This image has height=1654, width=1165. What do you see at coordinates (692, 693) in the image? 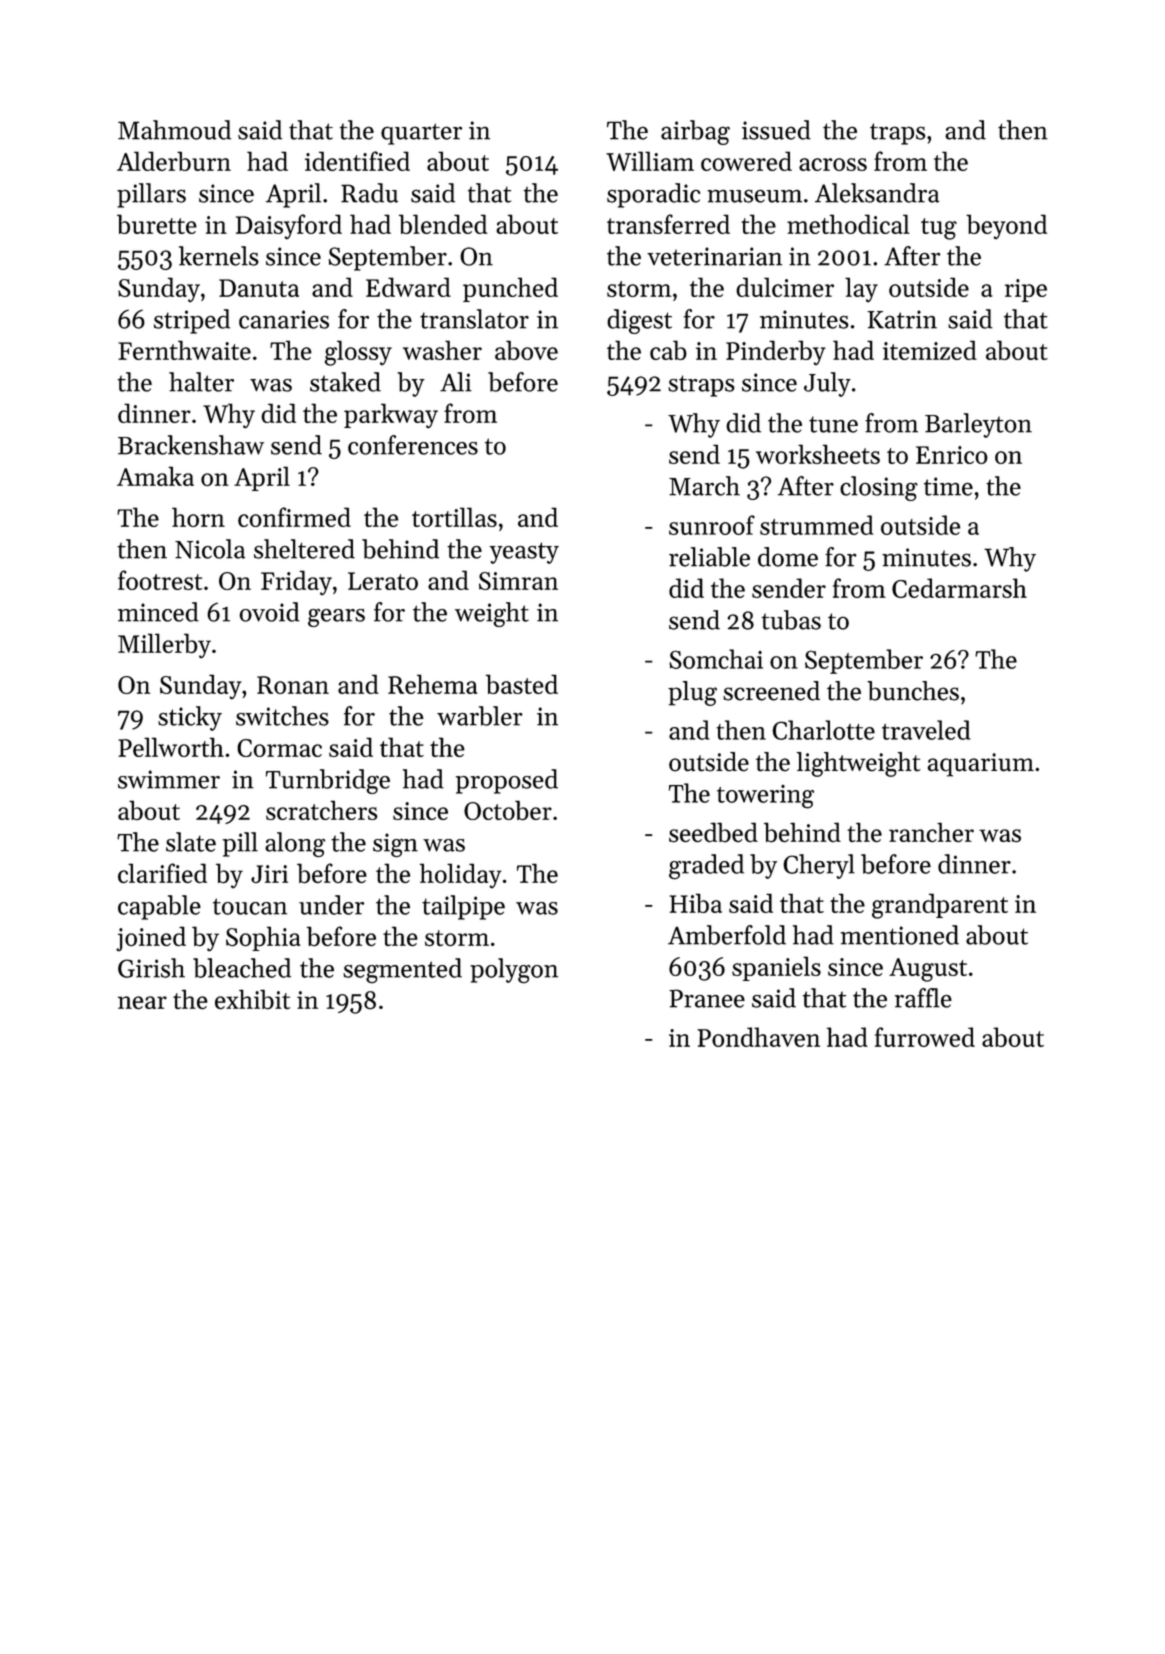
I see `plug` at bounding box center [692, 693].
